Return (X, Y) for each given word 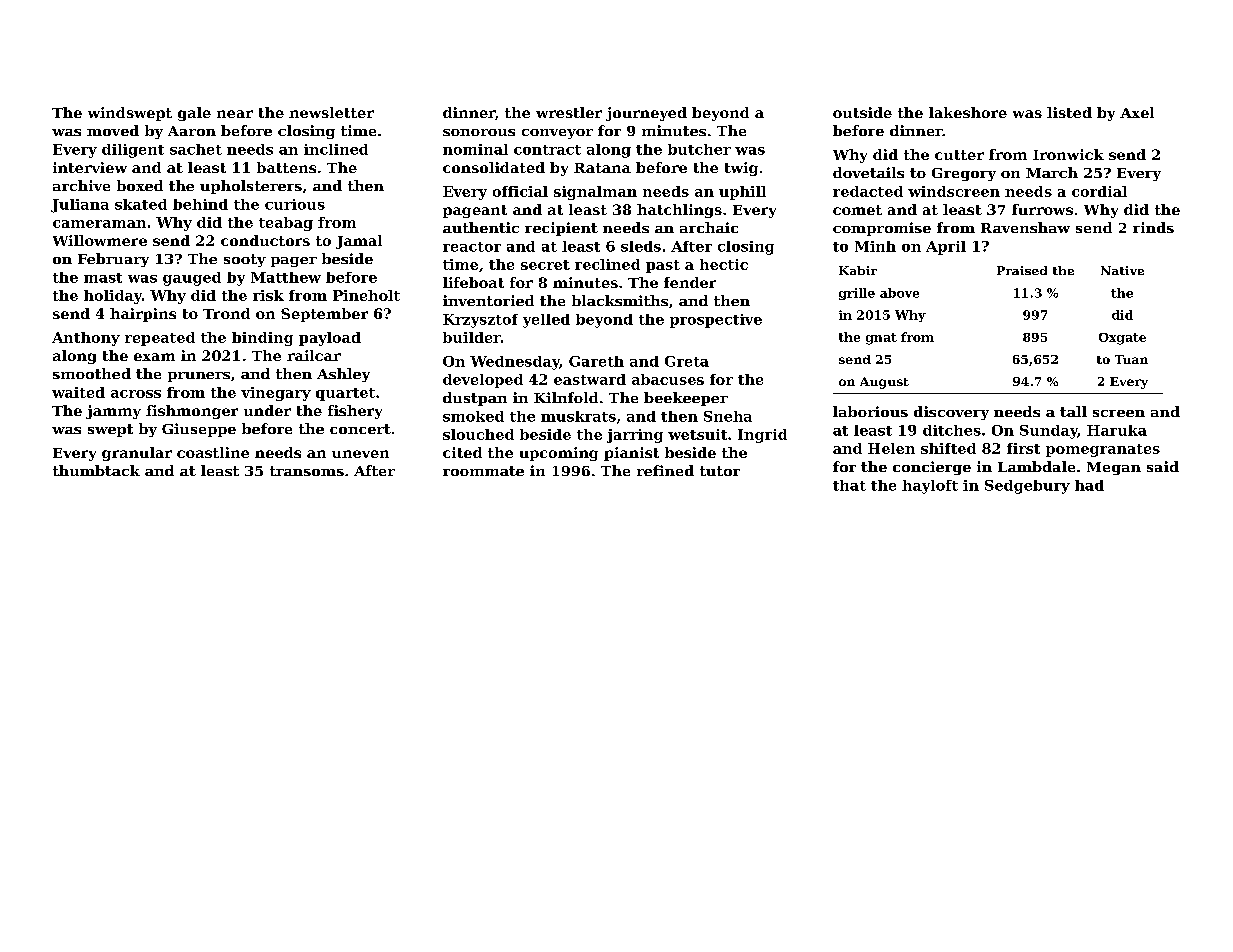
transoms (307, 471)
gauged (192, 279)
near (235, 114)
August (884, 383)
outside (862, 112)
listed (1069, 112)
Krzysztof (480, 321)
